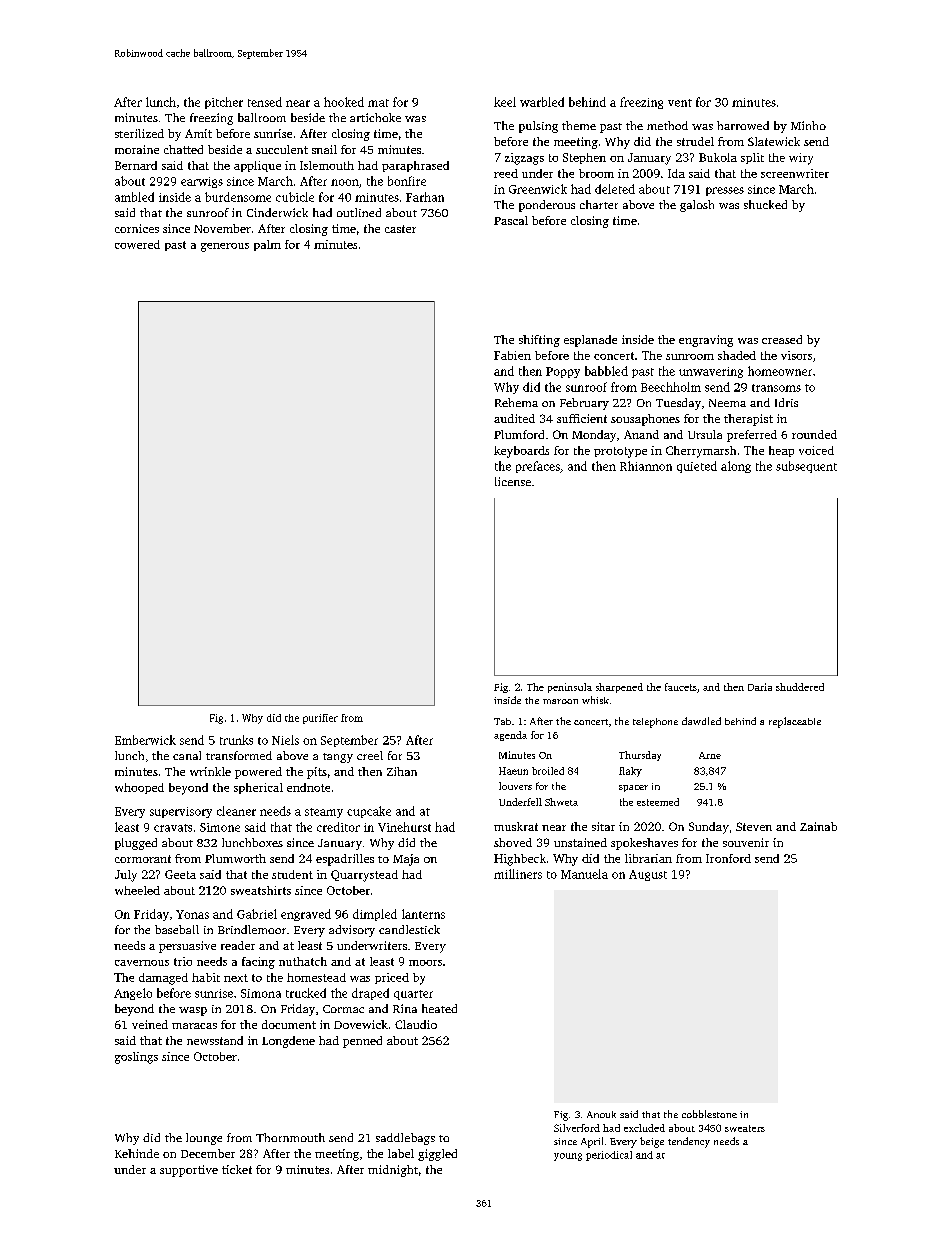  I want to click on sterilized, so click(139, 133).
